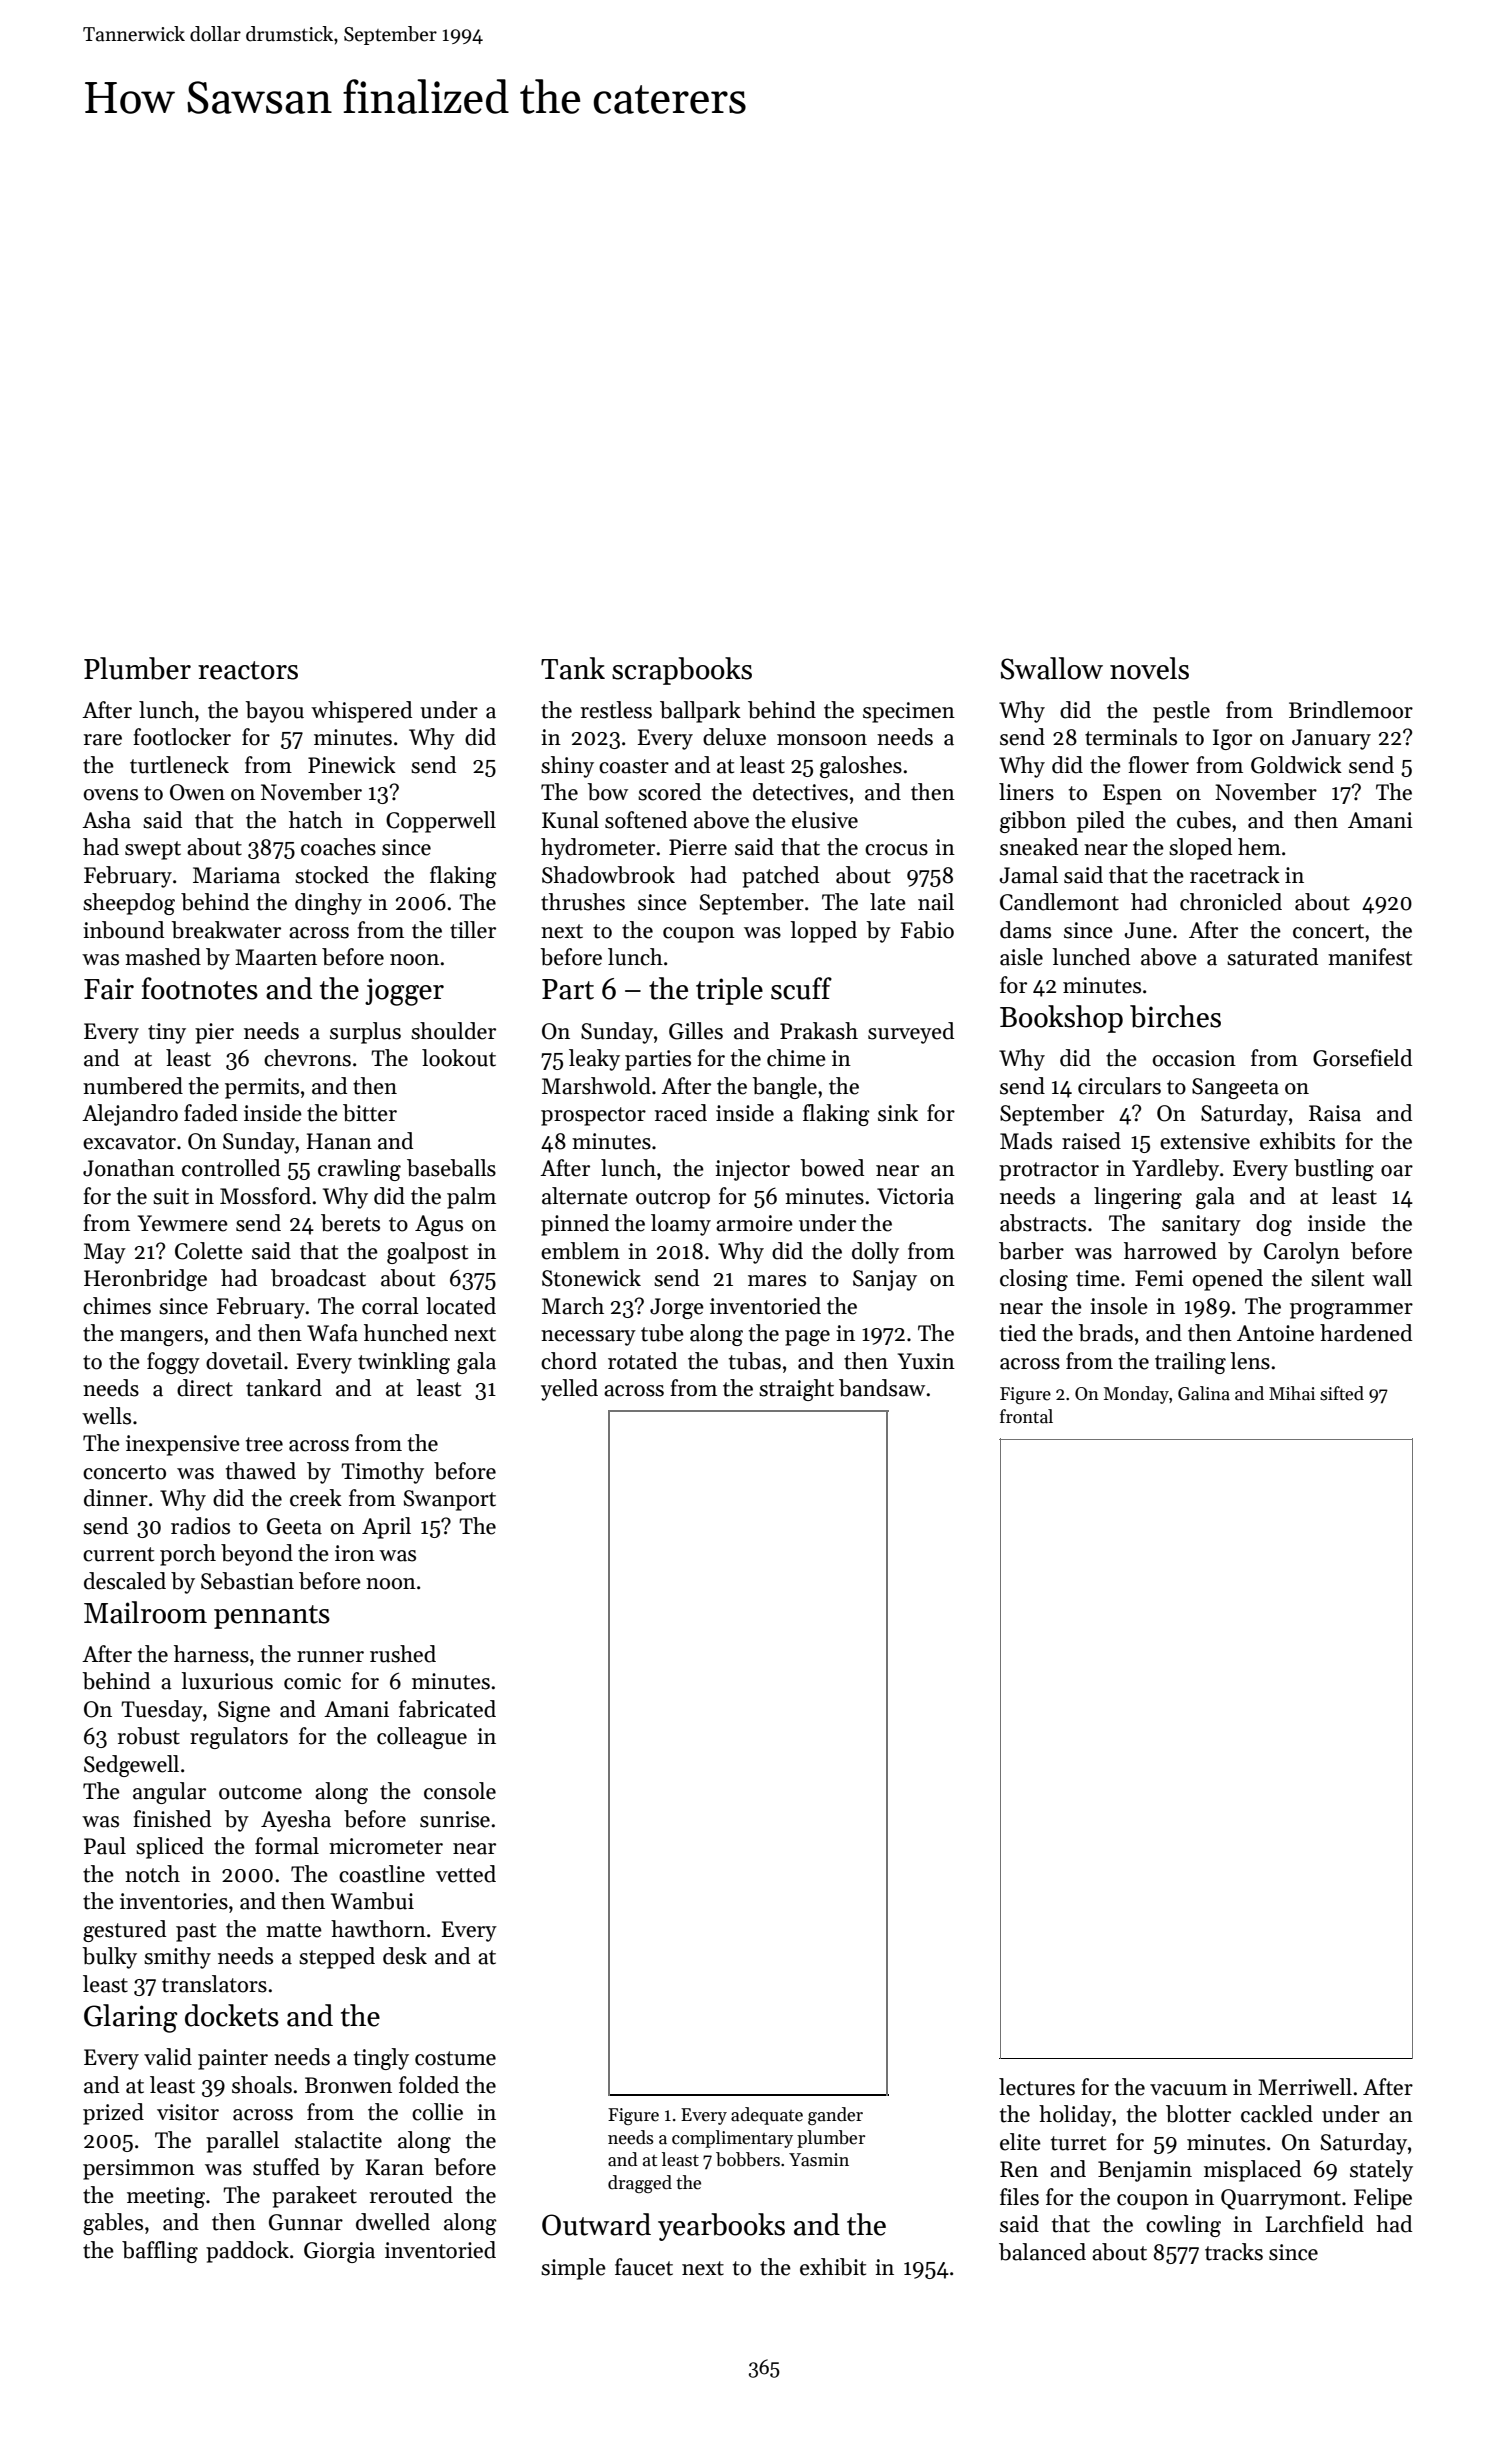 Image resolution: width=1496 pixels, height=2464 pixels. What do you see at coordinates (355, 1553) in the screenshot?
I see `iron` at bounding box center [355, 1553].
